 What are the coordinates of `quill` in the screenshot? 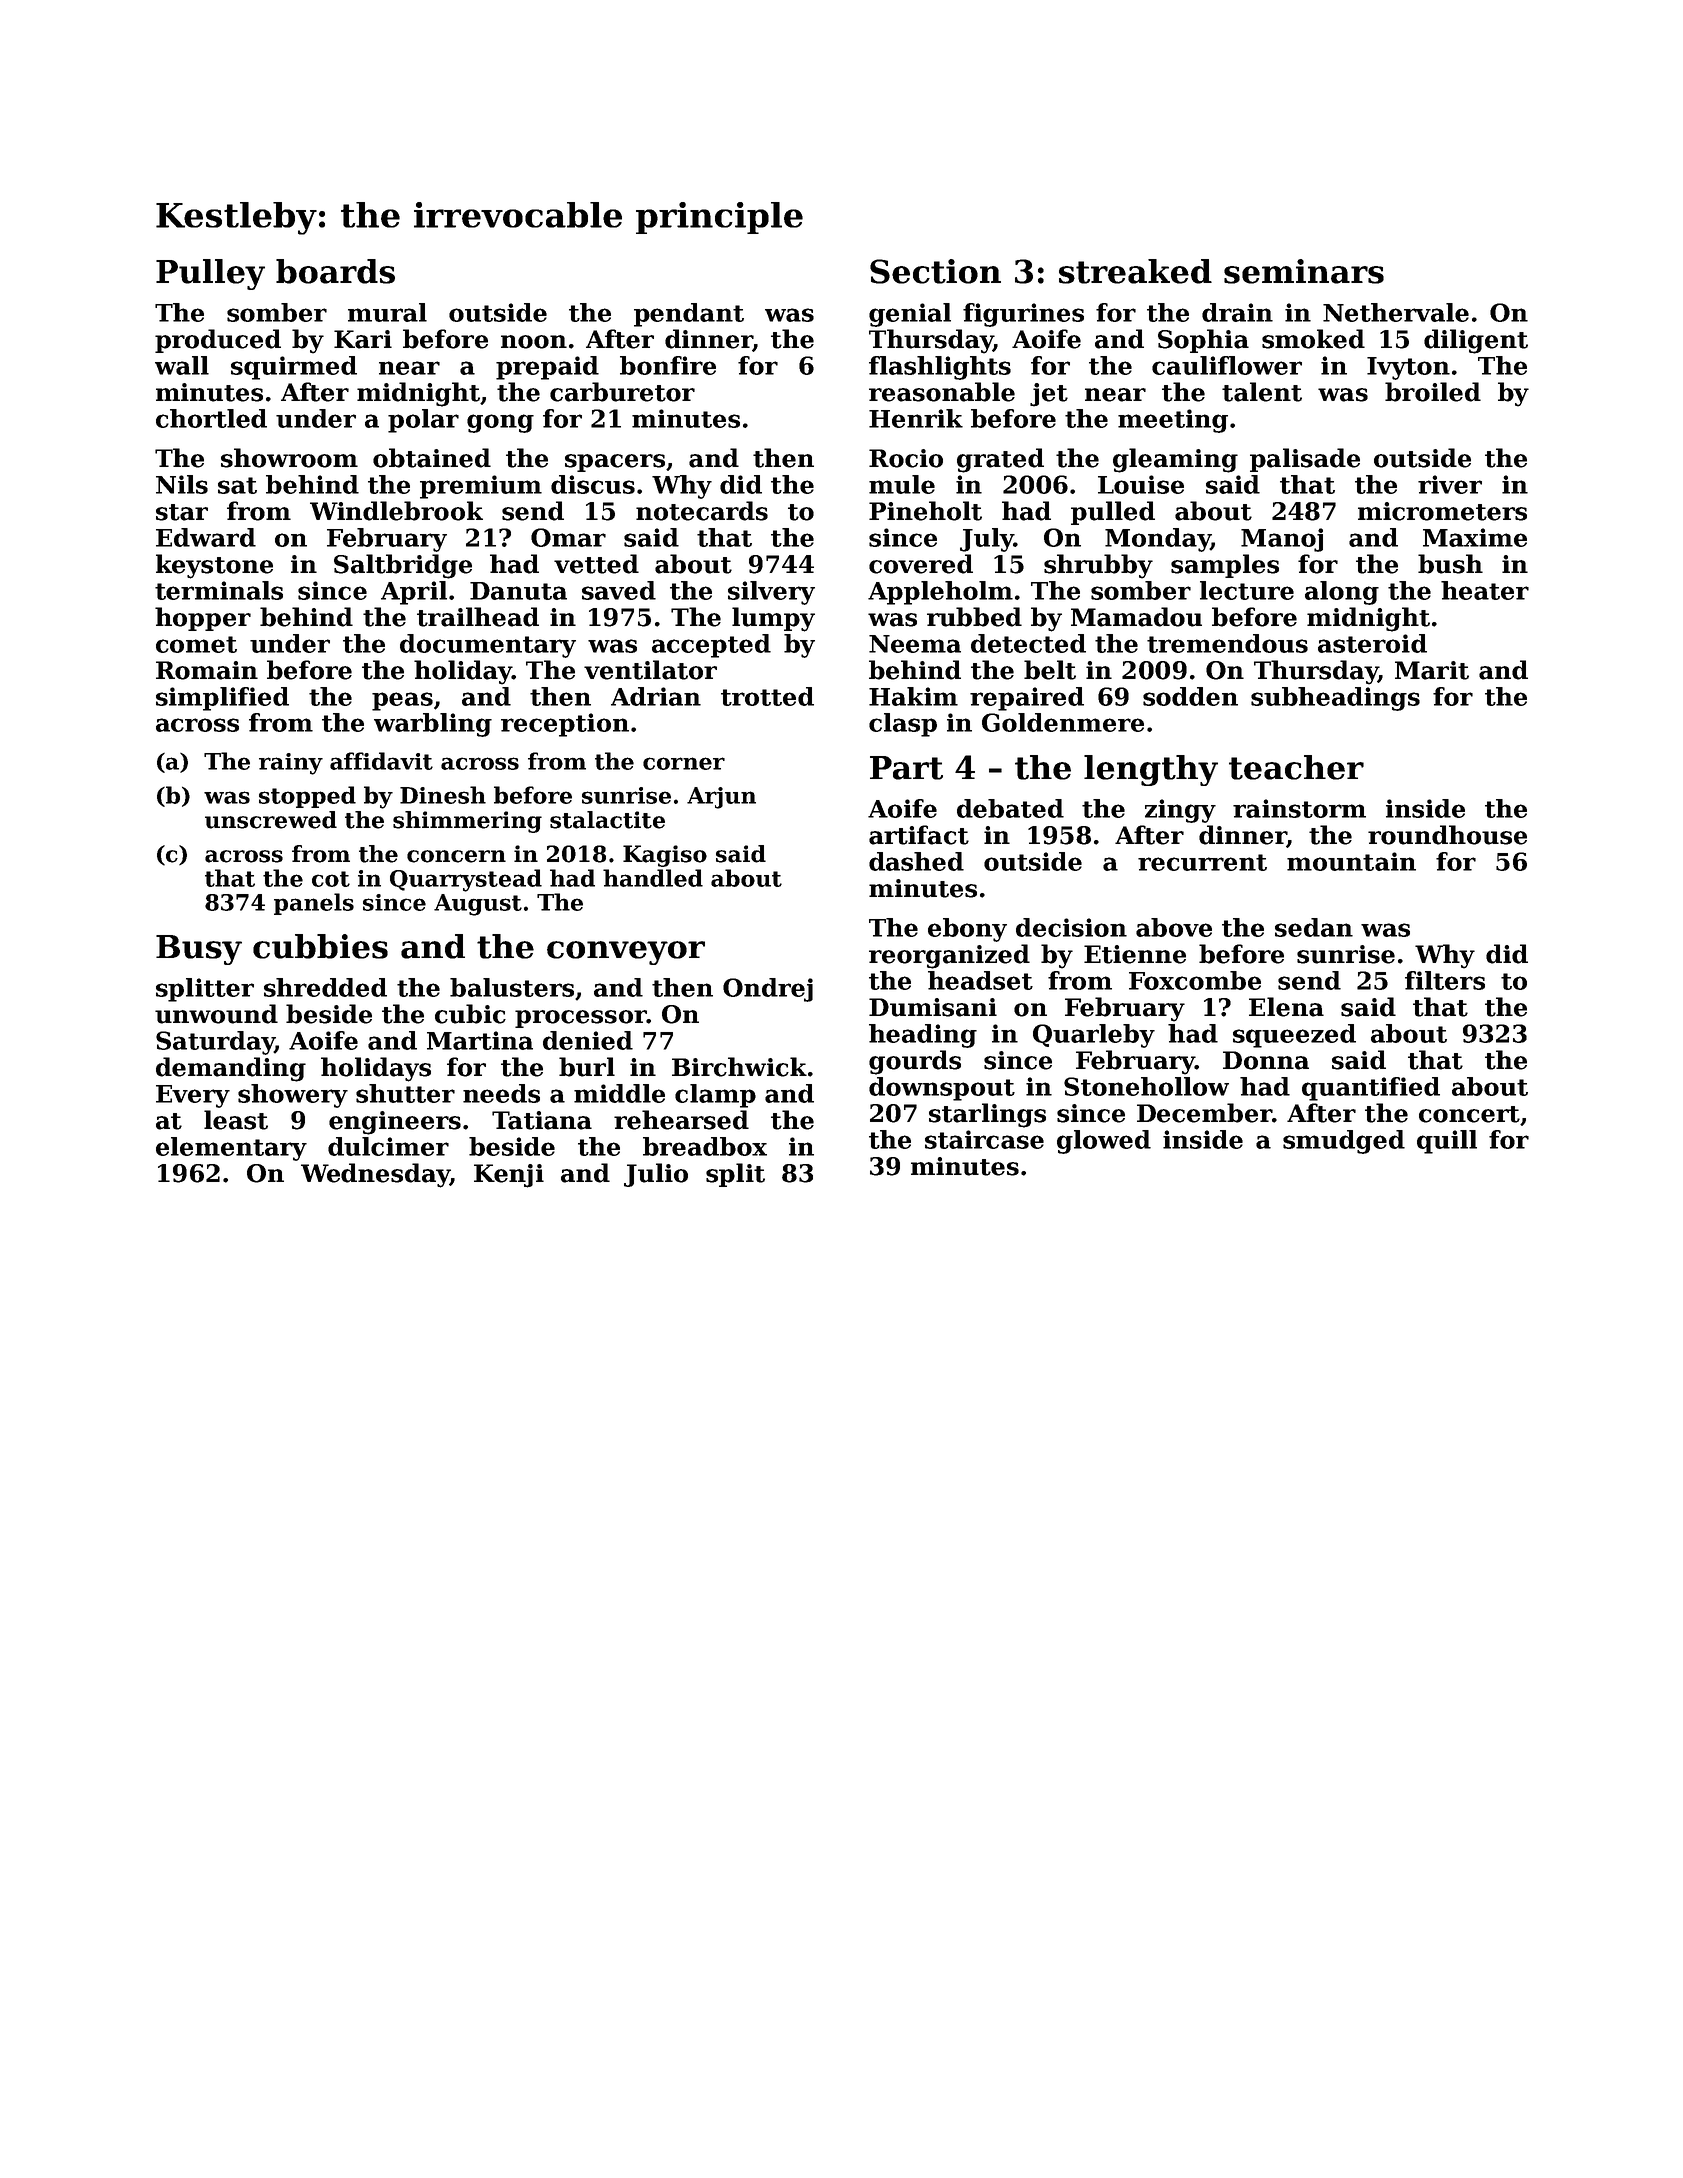 It's located at (1447, 1142).
